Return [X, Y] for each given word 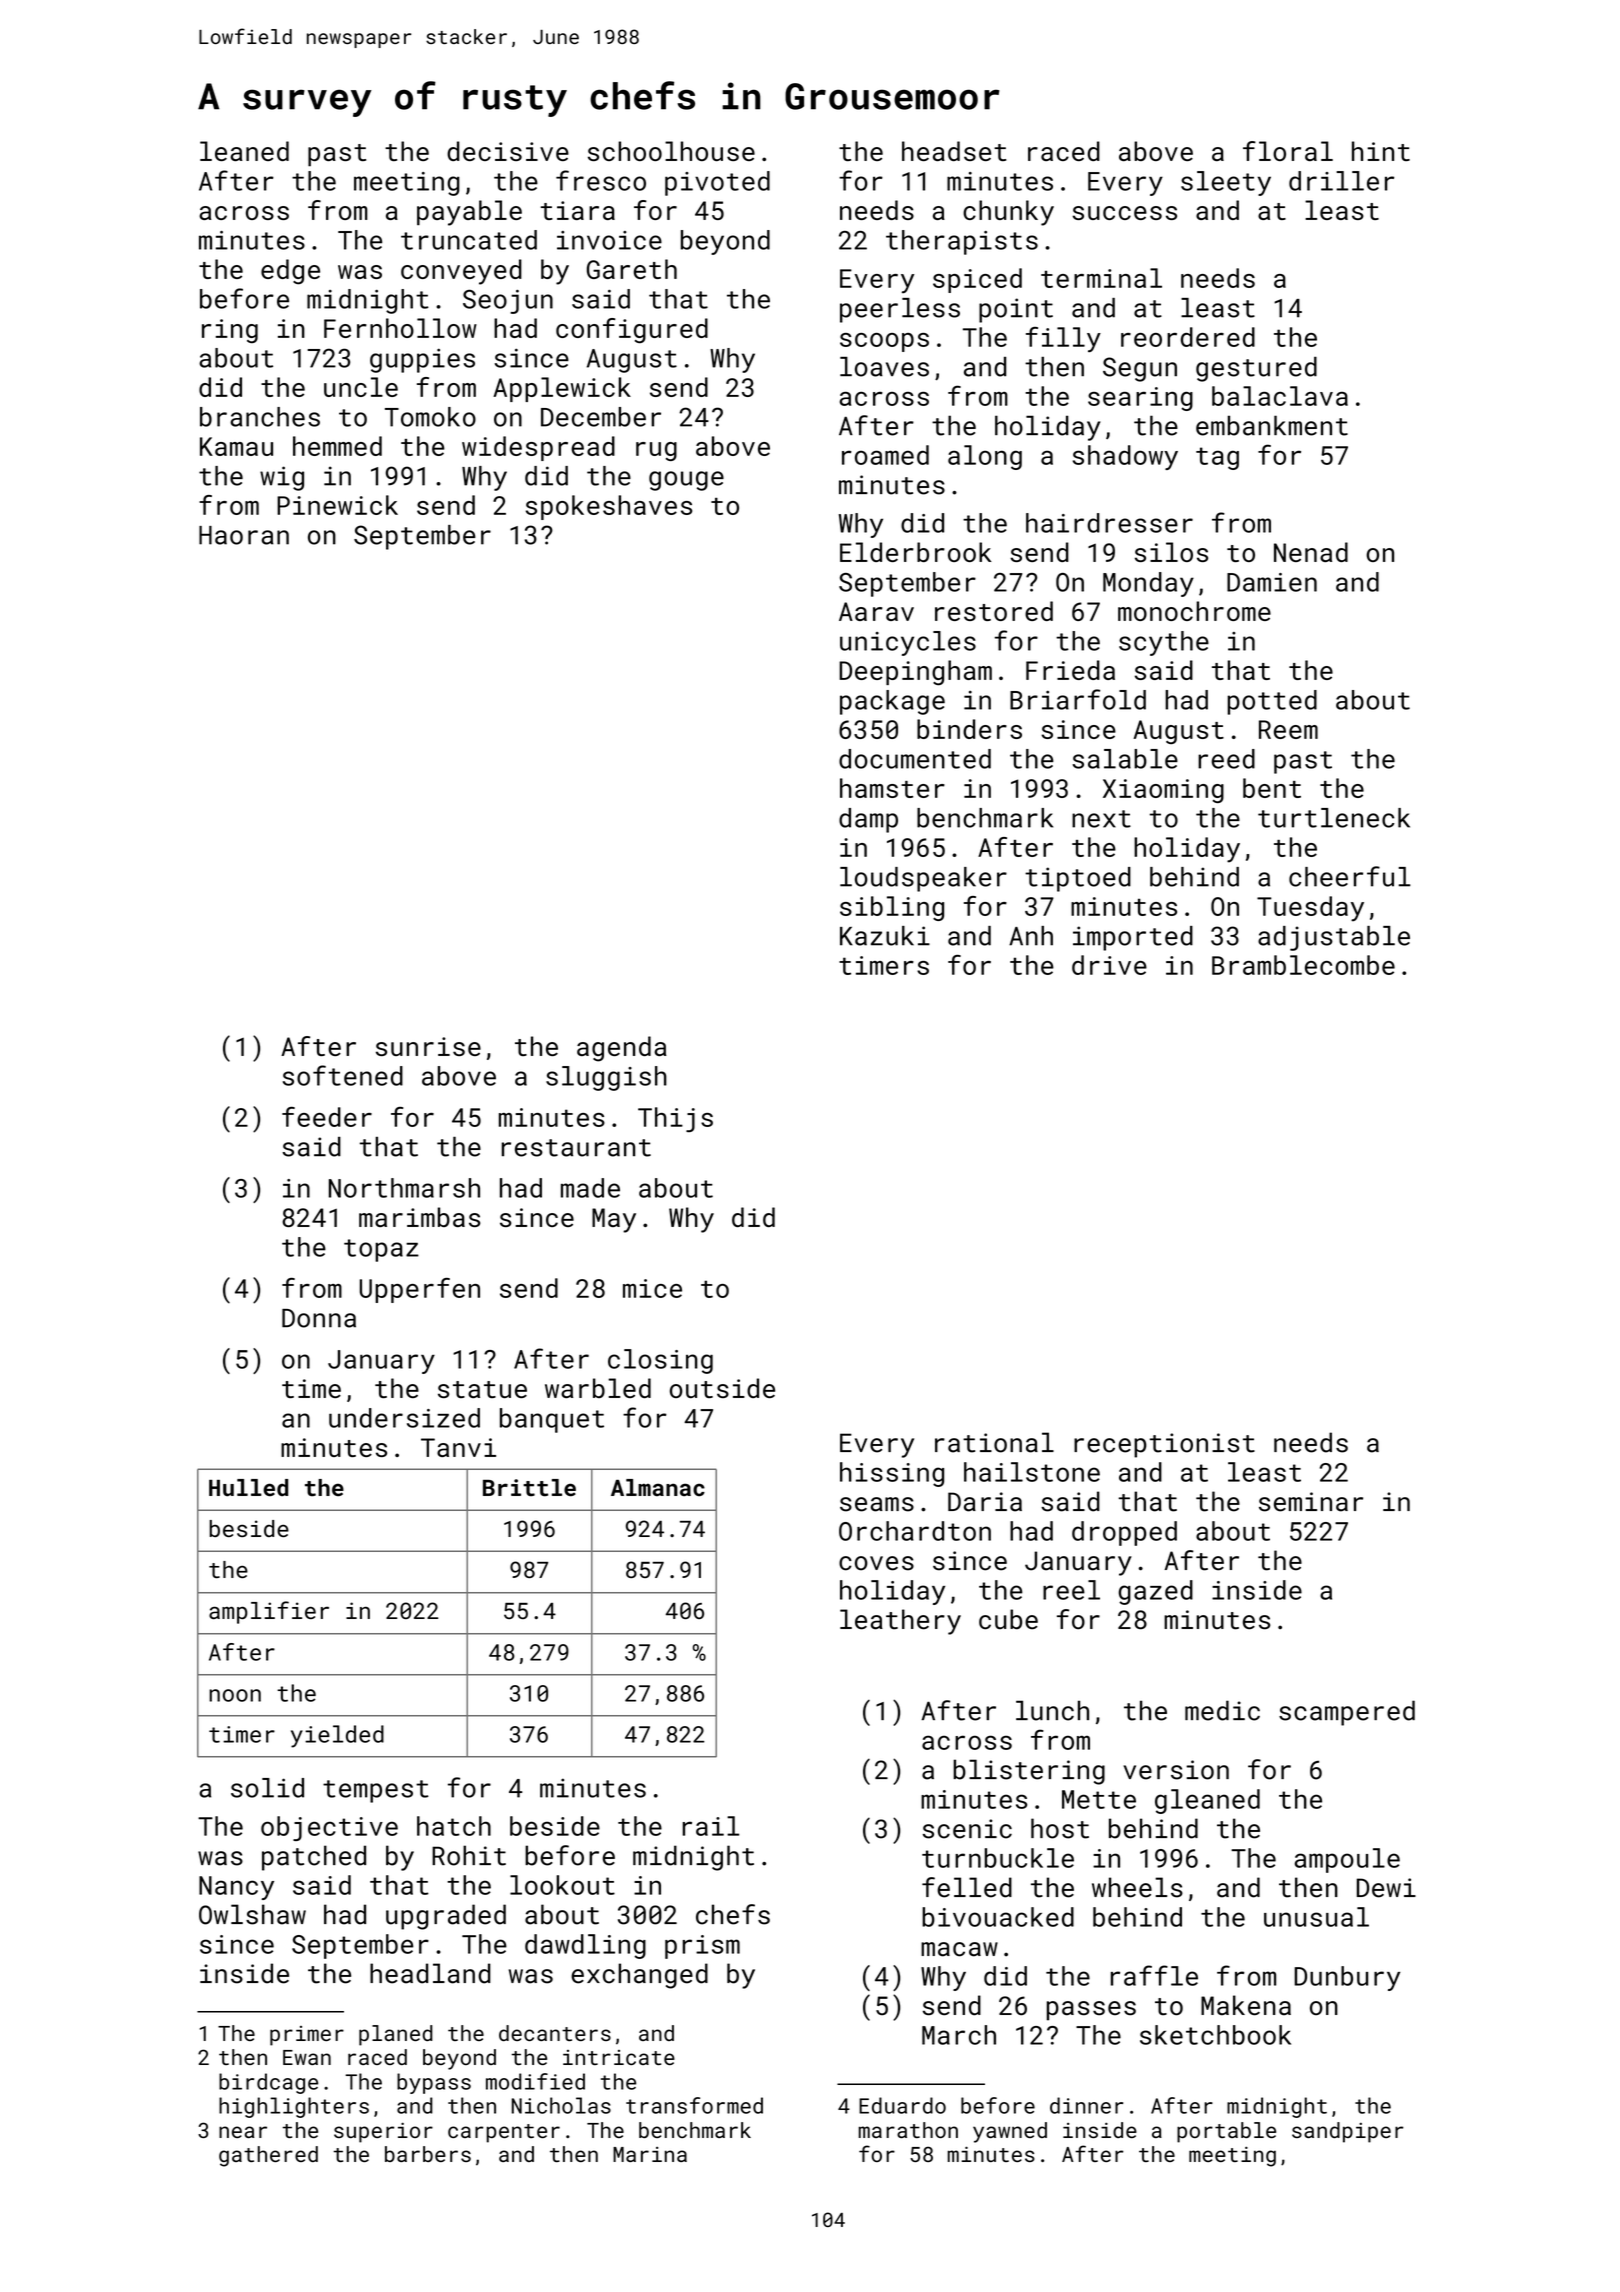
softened [343, 1075]
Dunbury [1347, 1978]
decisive [508, 151]
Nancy [236, 1888]
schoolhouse [671, 151]
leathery [900, 1622]
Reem [1288, 729]
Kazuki [885, 936]
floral [1288, 151]
